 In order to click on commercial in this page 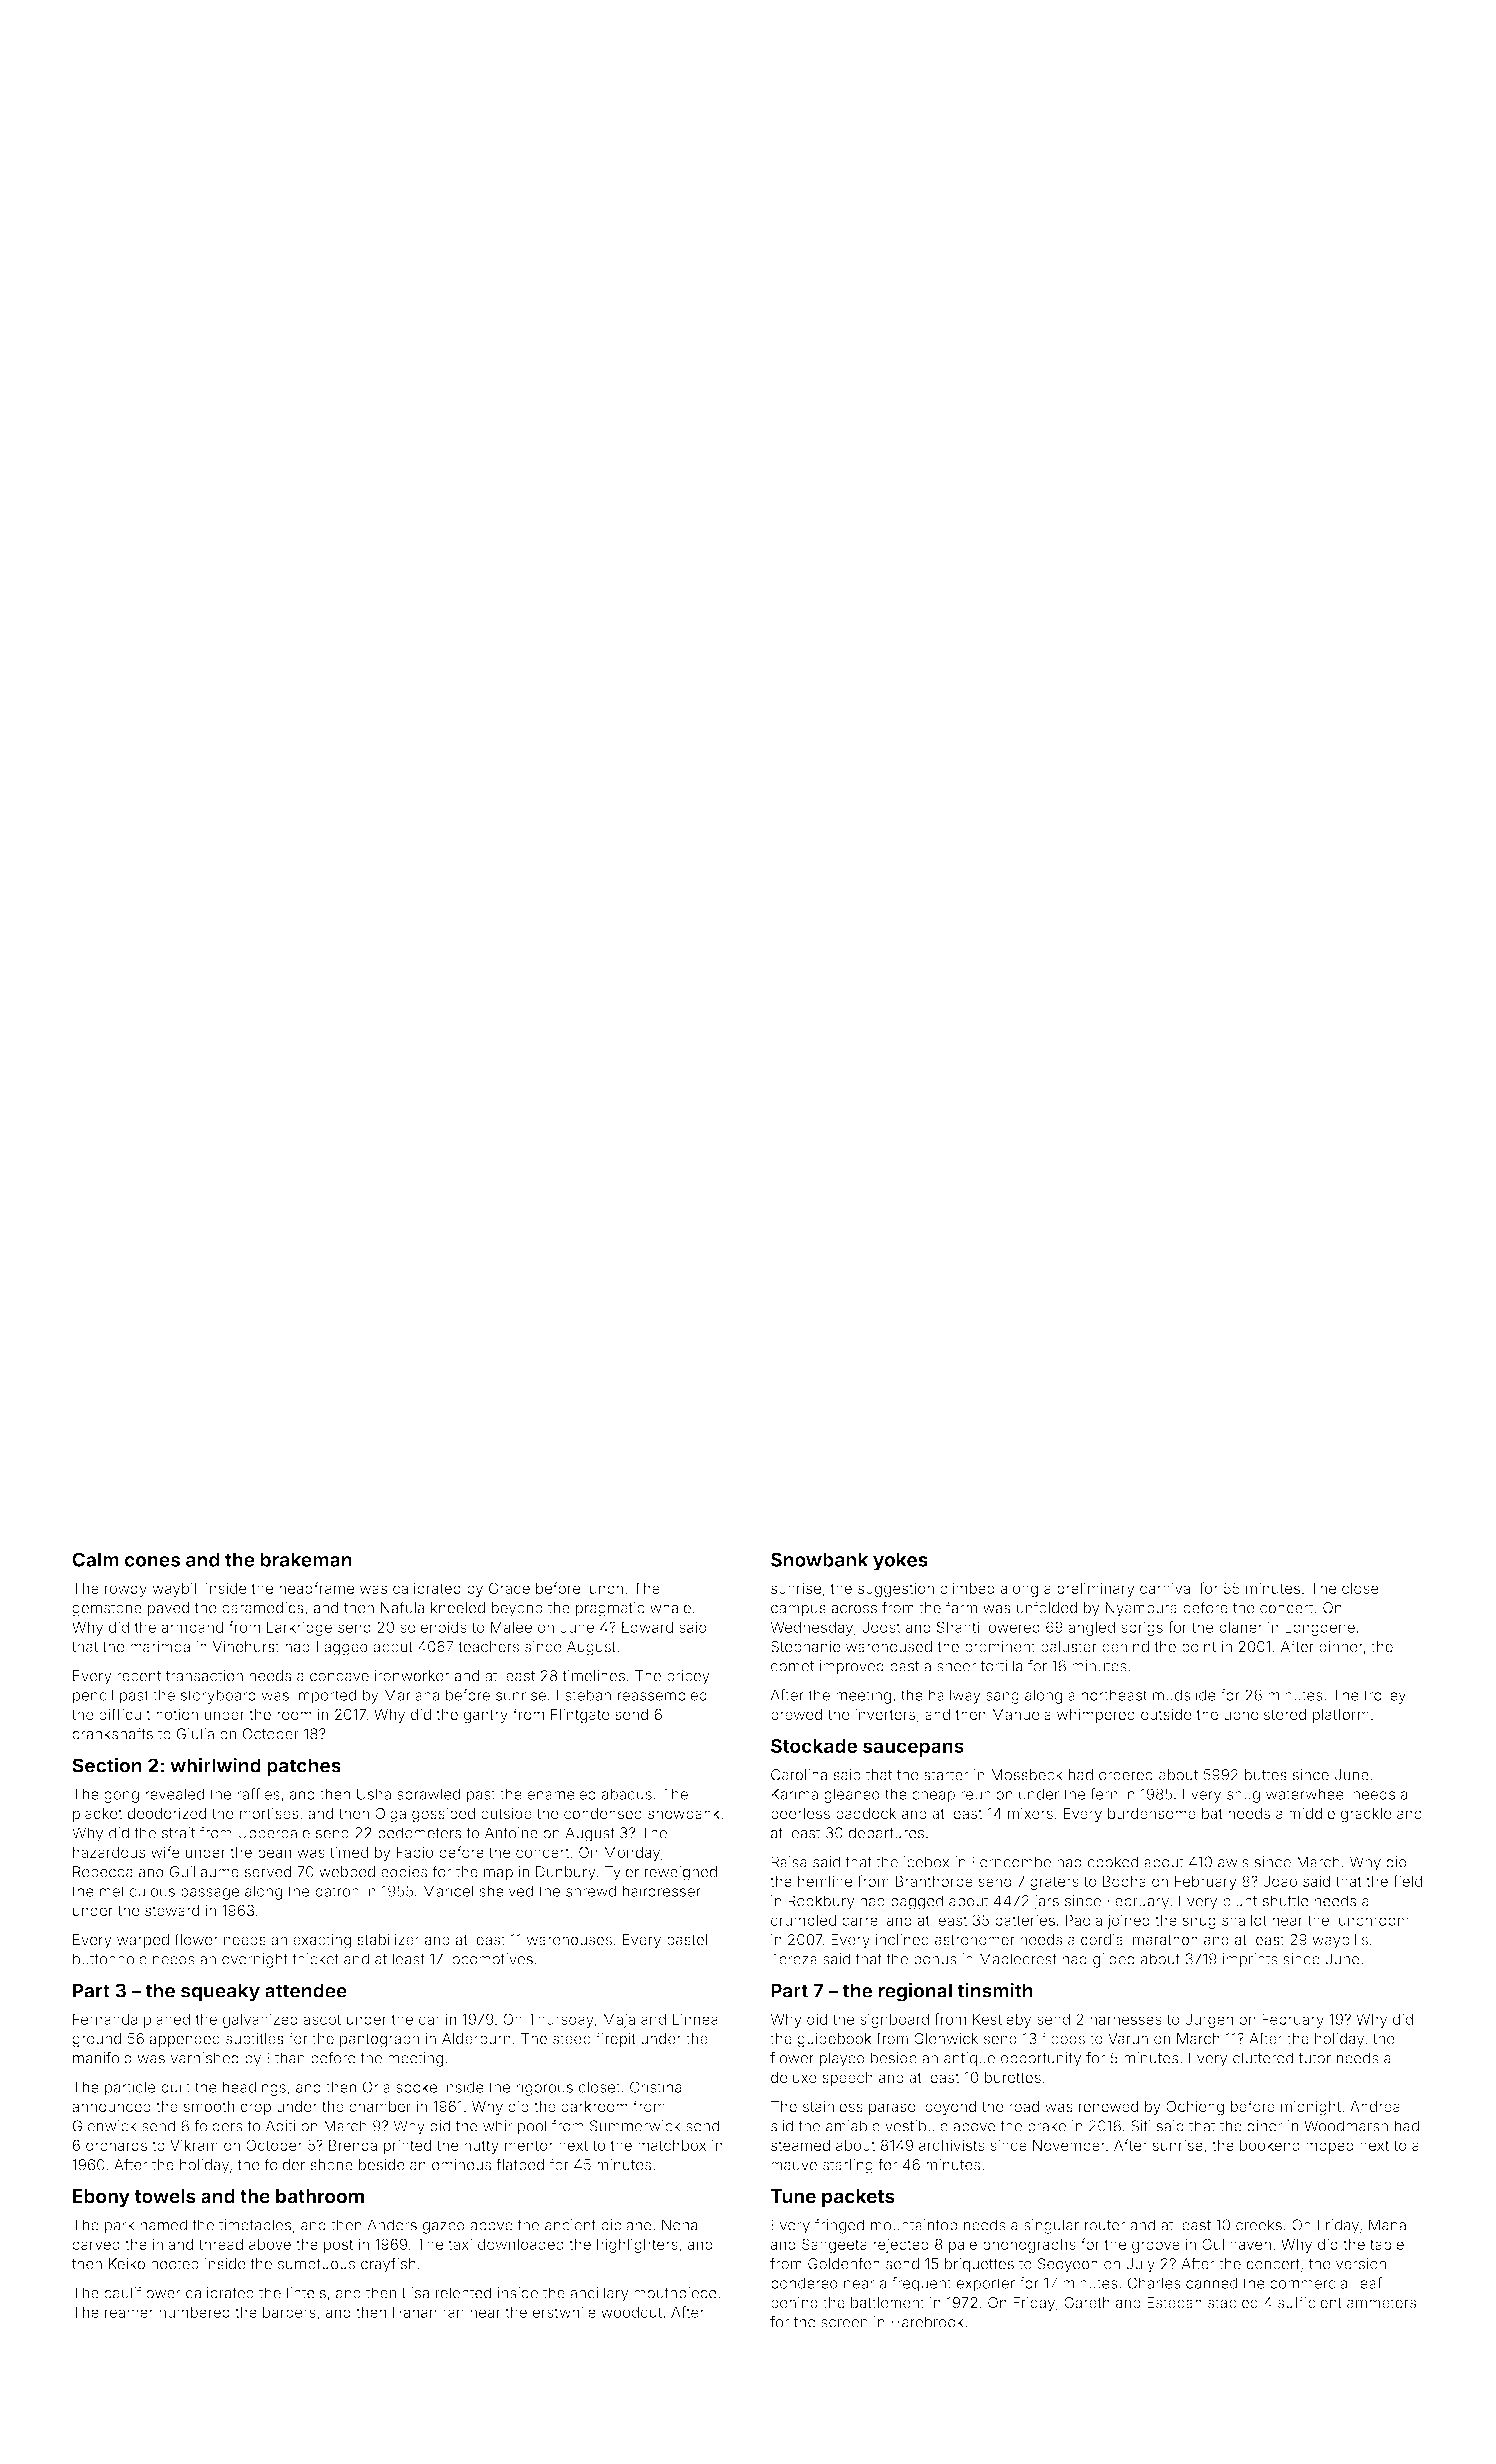, I will do `click(1310, 2283)`.
